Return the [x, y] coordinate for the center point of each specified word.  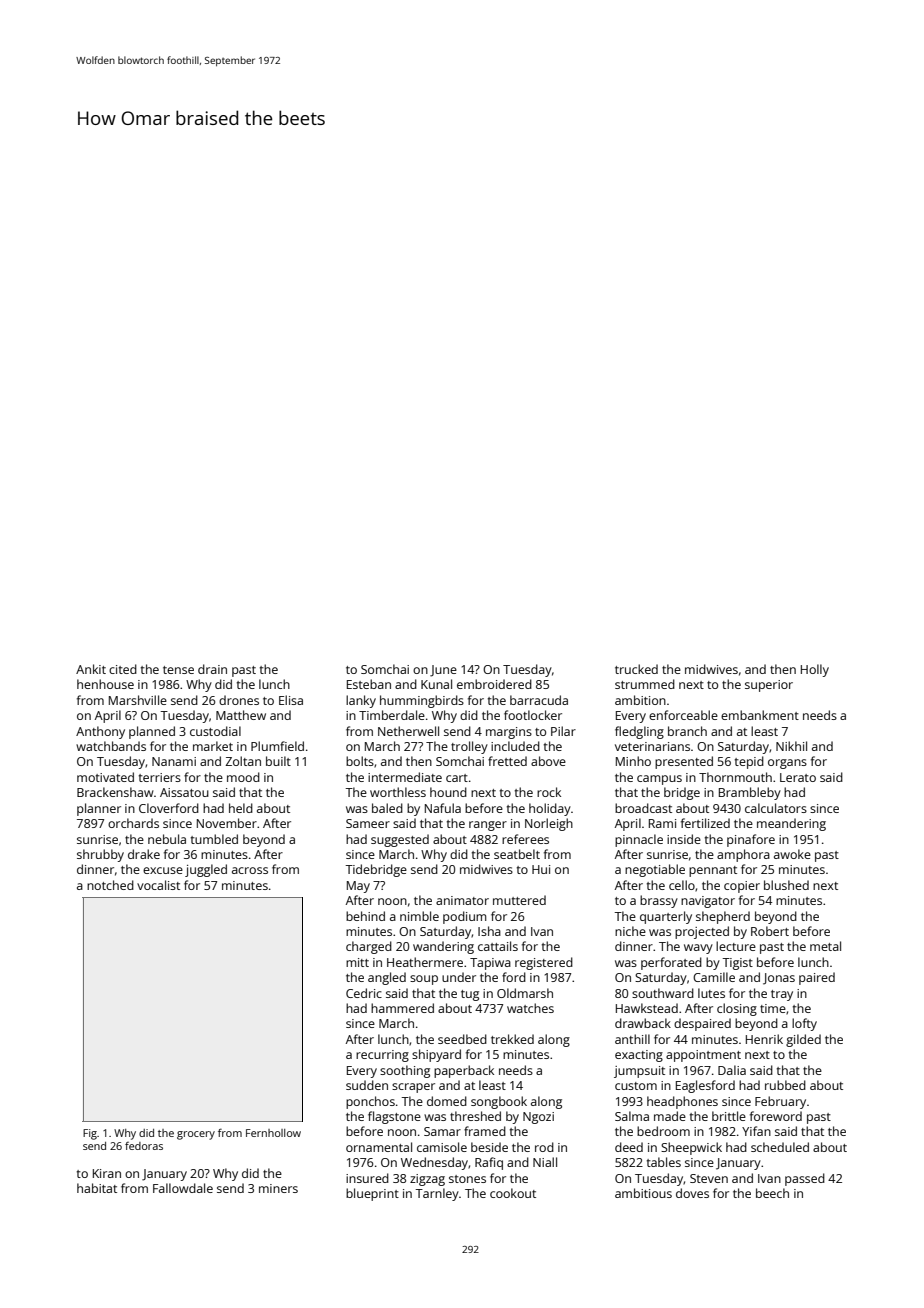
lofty [804, 1024]
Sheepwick [691, 1148]
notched [110, 885]
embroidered [494, 684]
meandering [791, 824]
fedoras [144, 1146]
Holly [815, 670]
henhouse [105, 684]
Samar [442, 1131]
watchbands [111, 746]
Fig [90, 1134]
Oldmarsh [525, 993]
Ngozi [538, 1118]
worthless [398, 792]
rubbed [785, 1085]
